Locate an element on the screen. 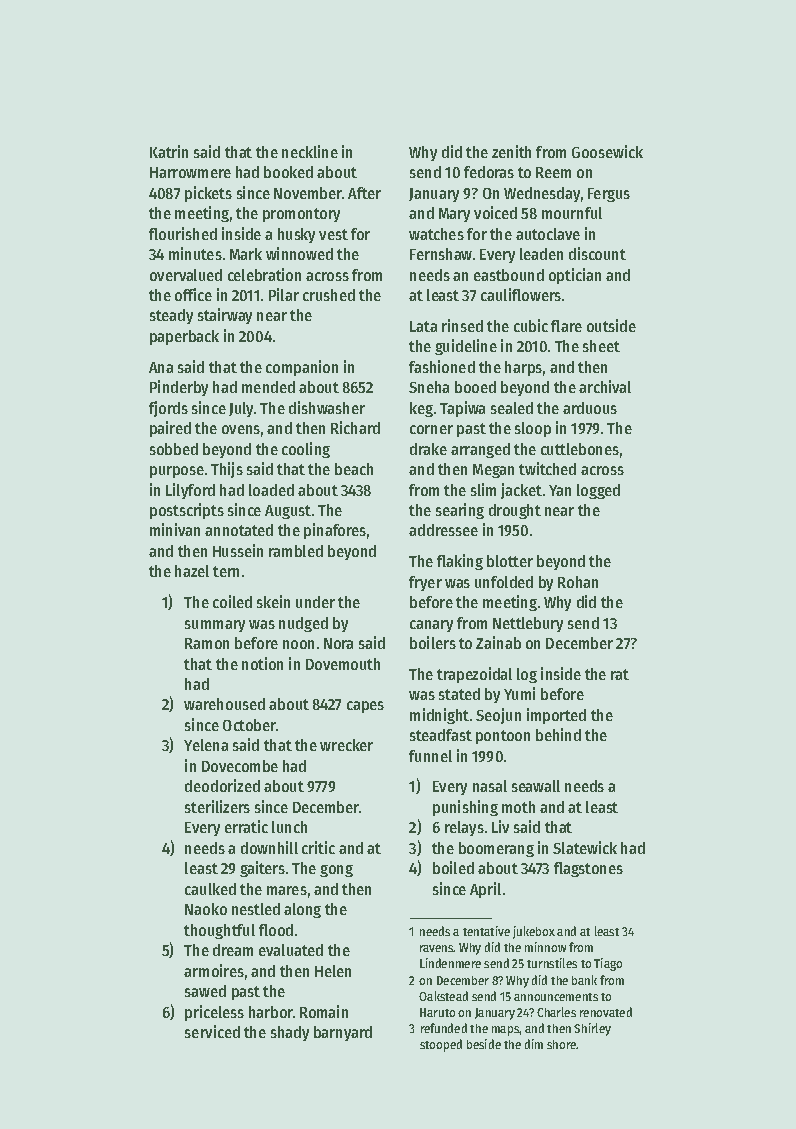  postscripts is located at coordinates (187, 511).
